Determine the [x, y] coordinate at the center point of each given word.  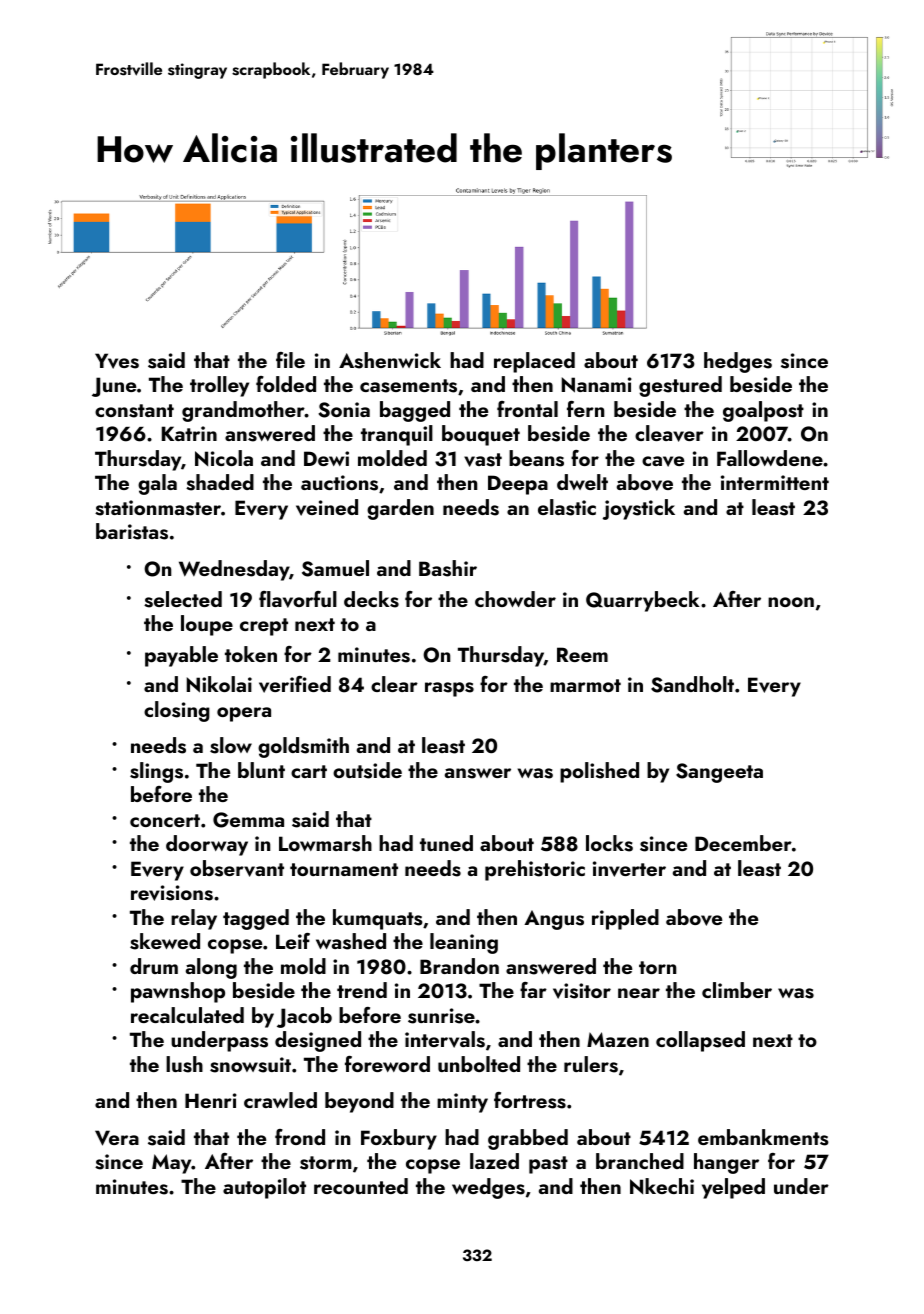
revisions [172, 893]
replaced [534, 362]
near [639, 993]
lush [184, 1064]
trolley [219, 386]
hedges [738, 362]
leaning [464, 943]
